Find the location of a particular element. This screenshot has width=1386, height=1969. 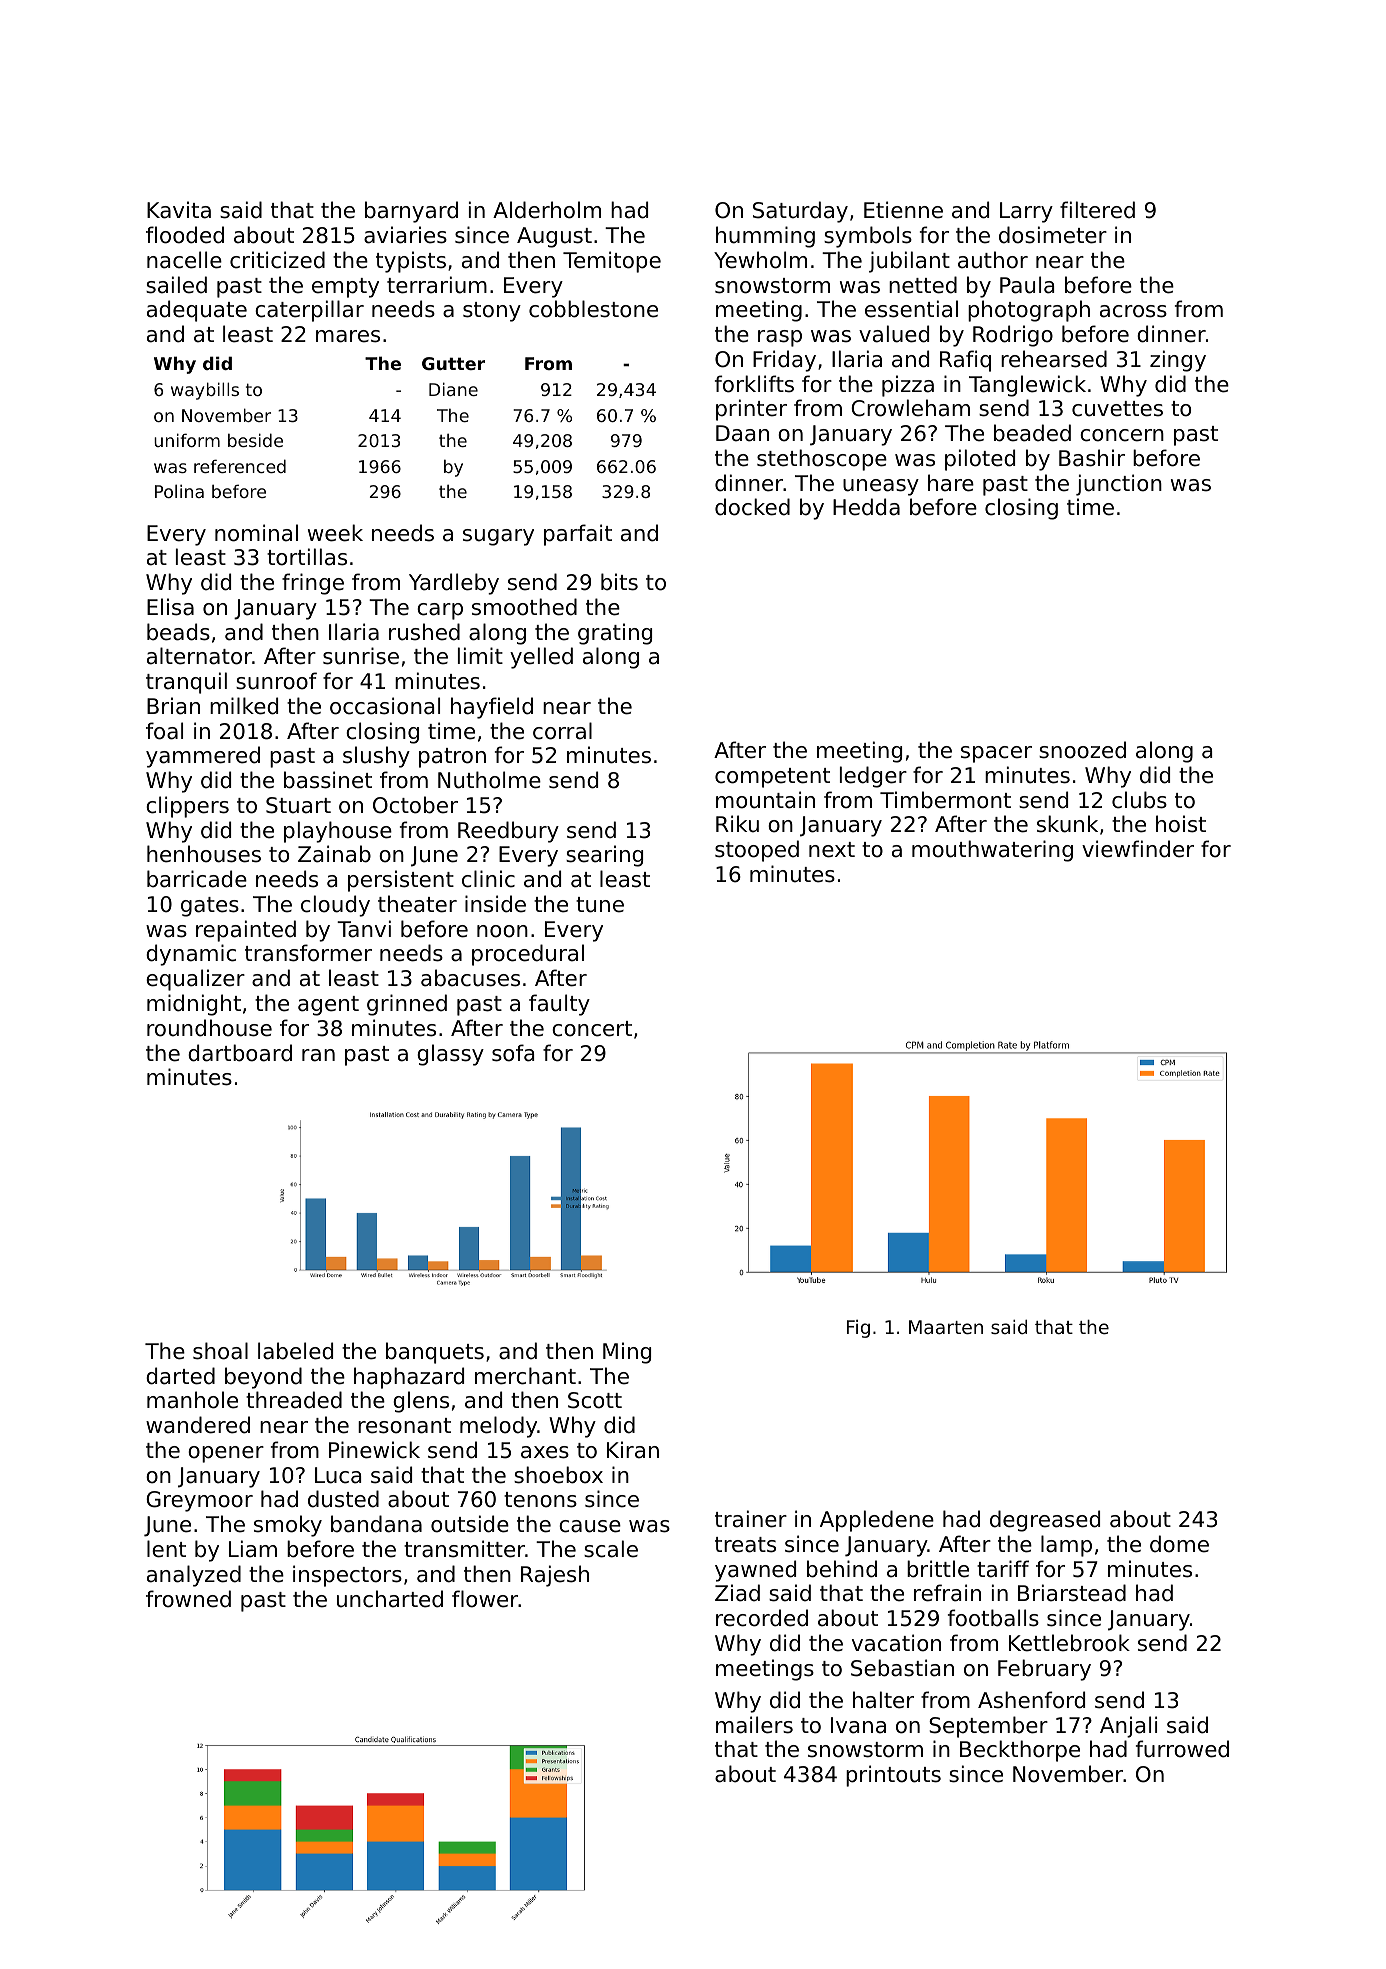

flower is located at coordinates (485, 1599).
